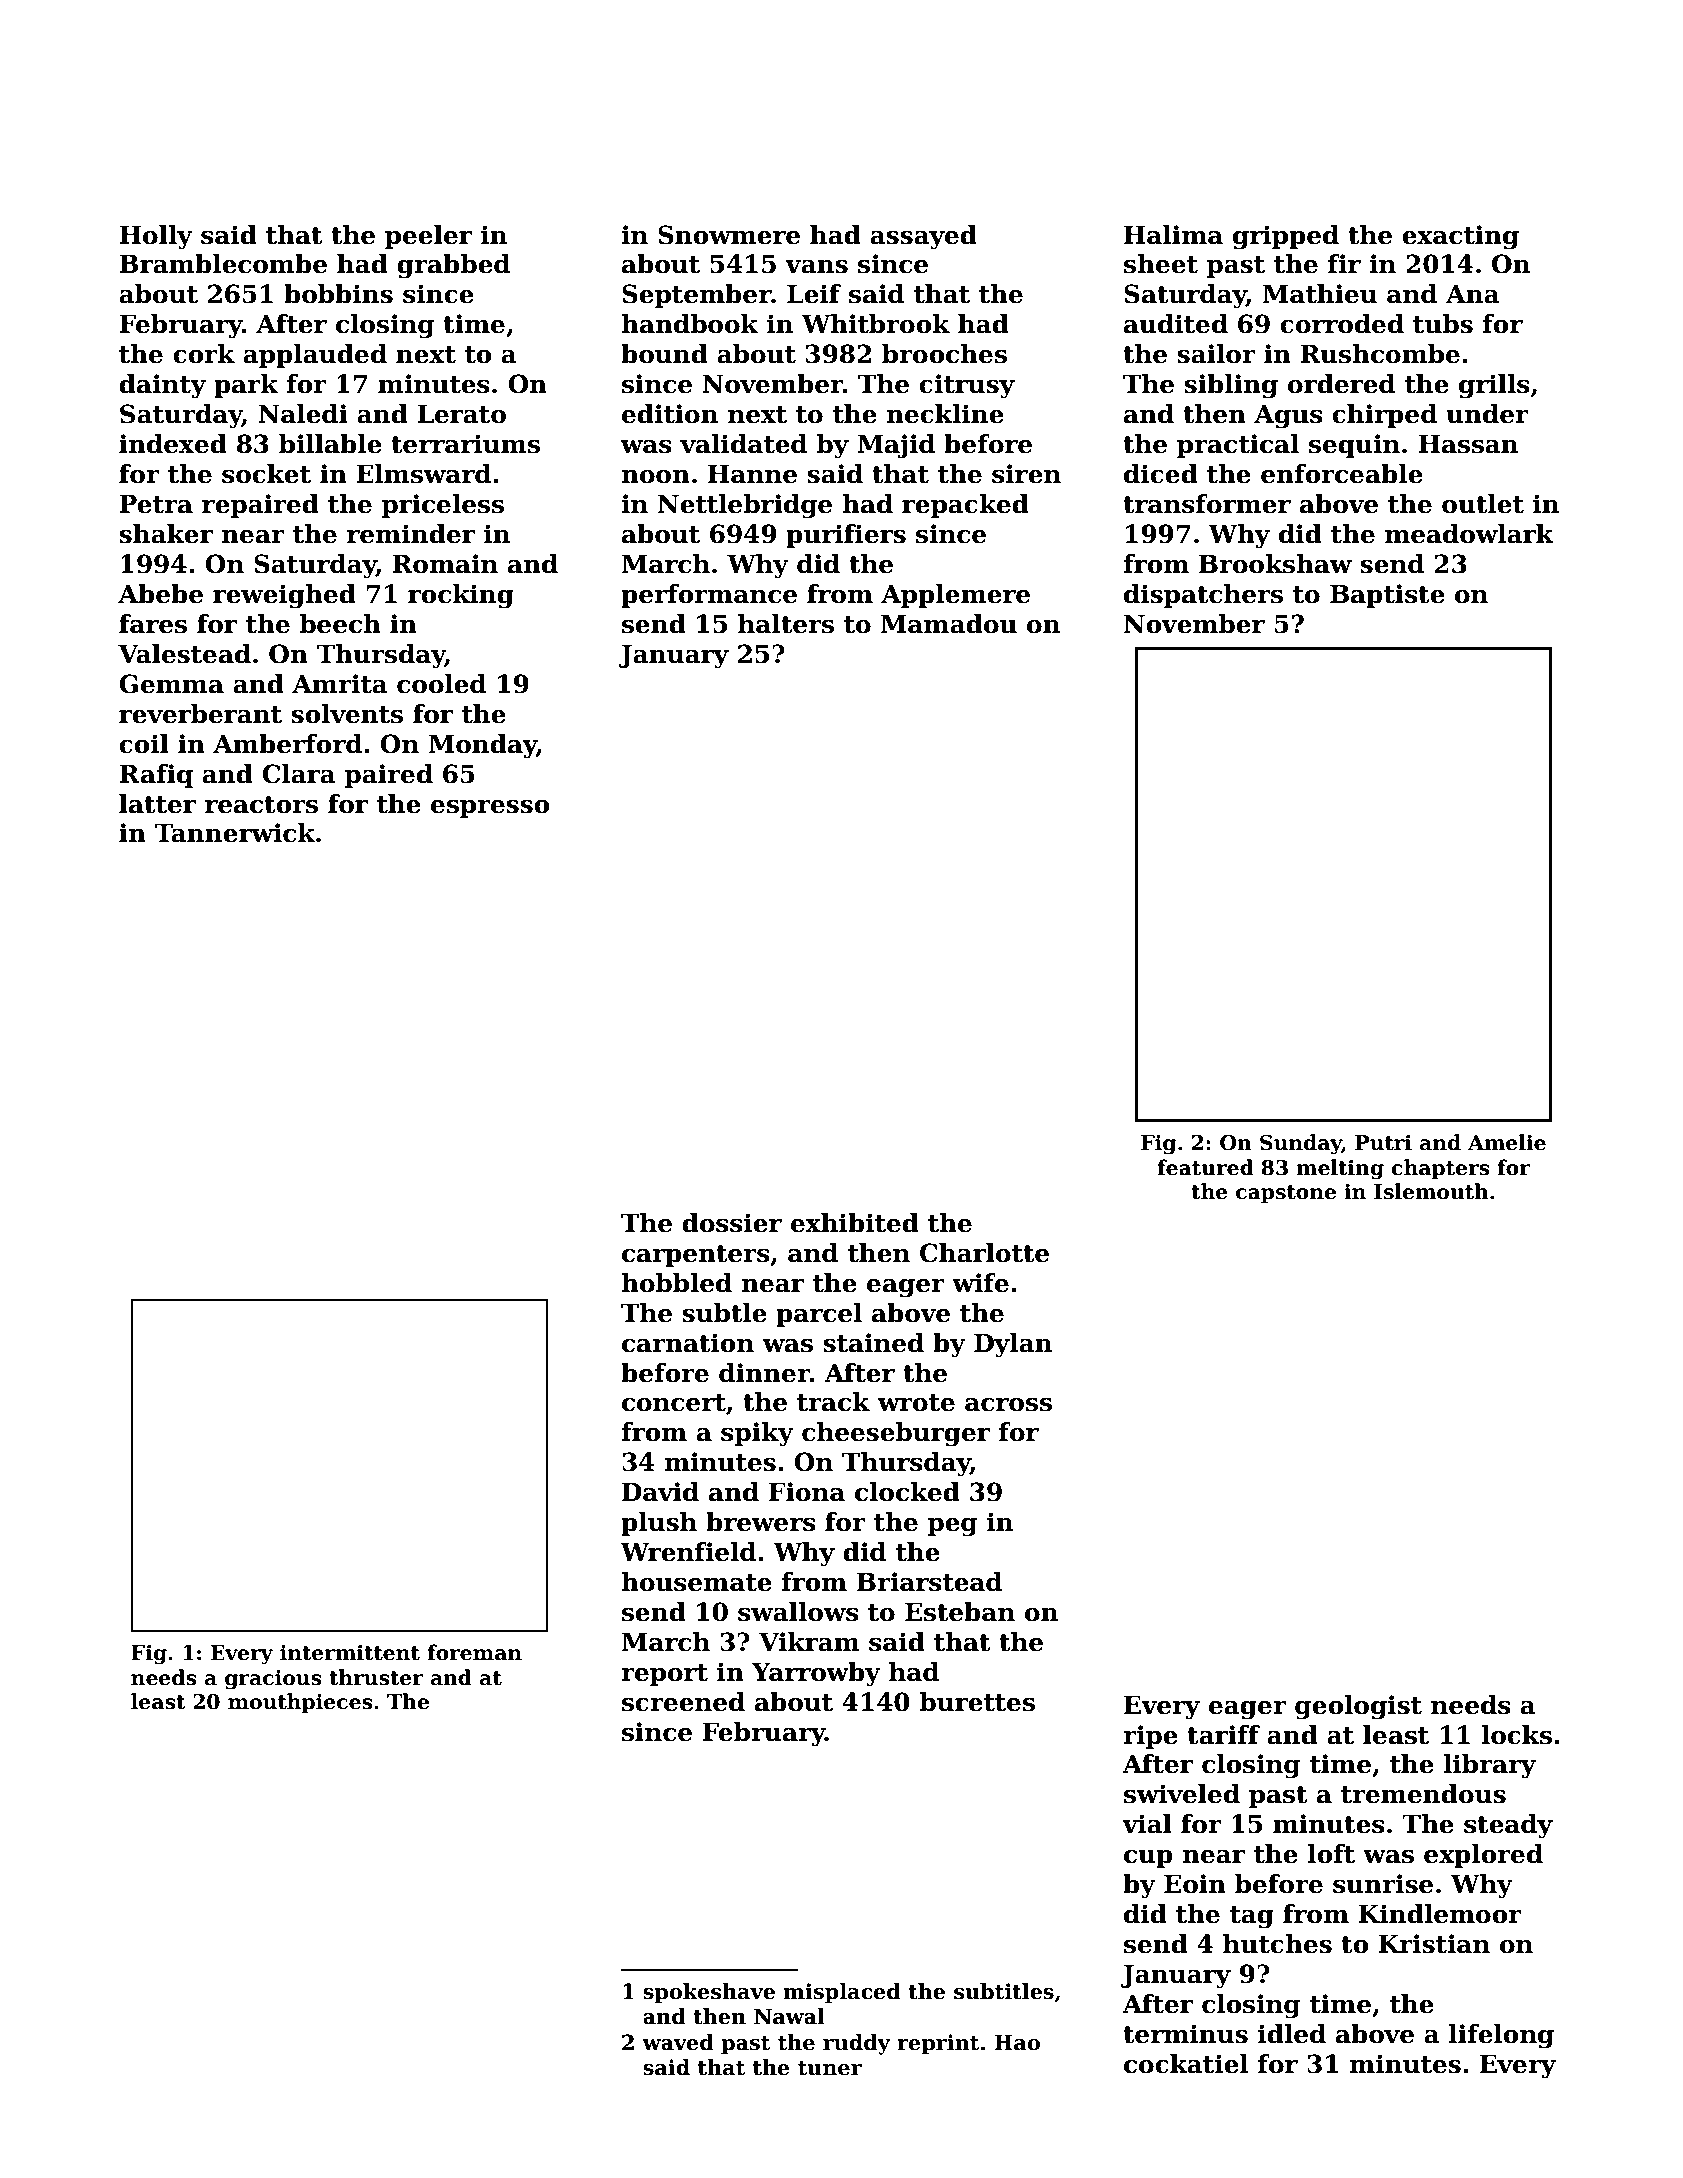 This screenshot has height=2178, width=1683. Describe the element at coordinates (1507, 1142) in the screenshot. I see `Amelie` at that location.
